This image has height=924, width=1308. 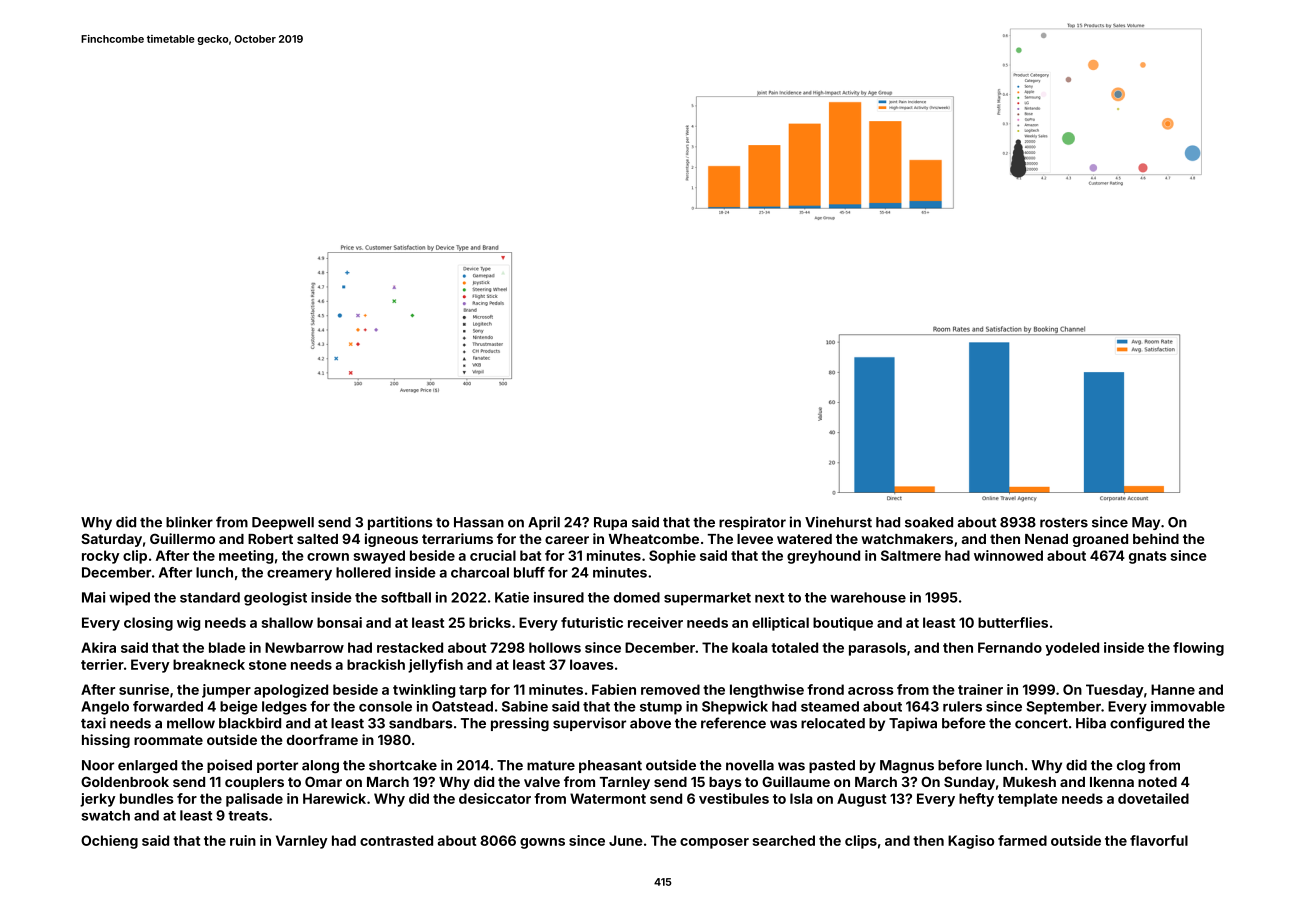 I want to click on ruin, so click(x=243, y=840).
